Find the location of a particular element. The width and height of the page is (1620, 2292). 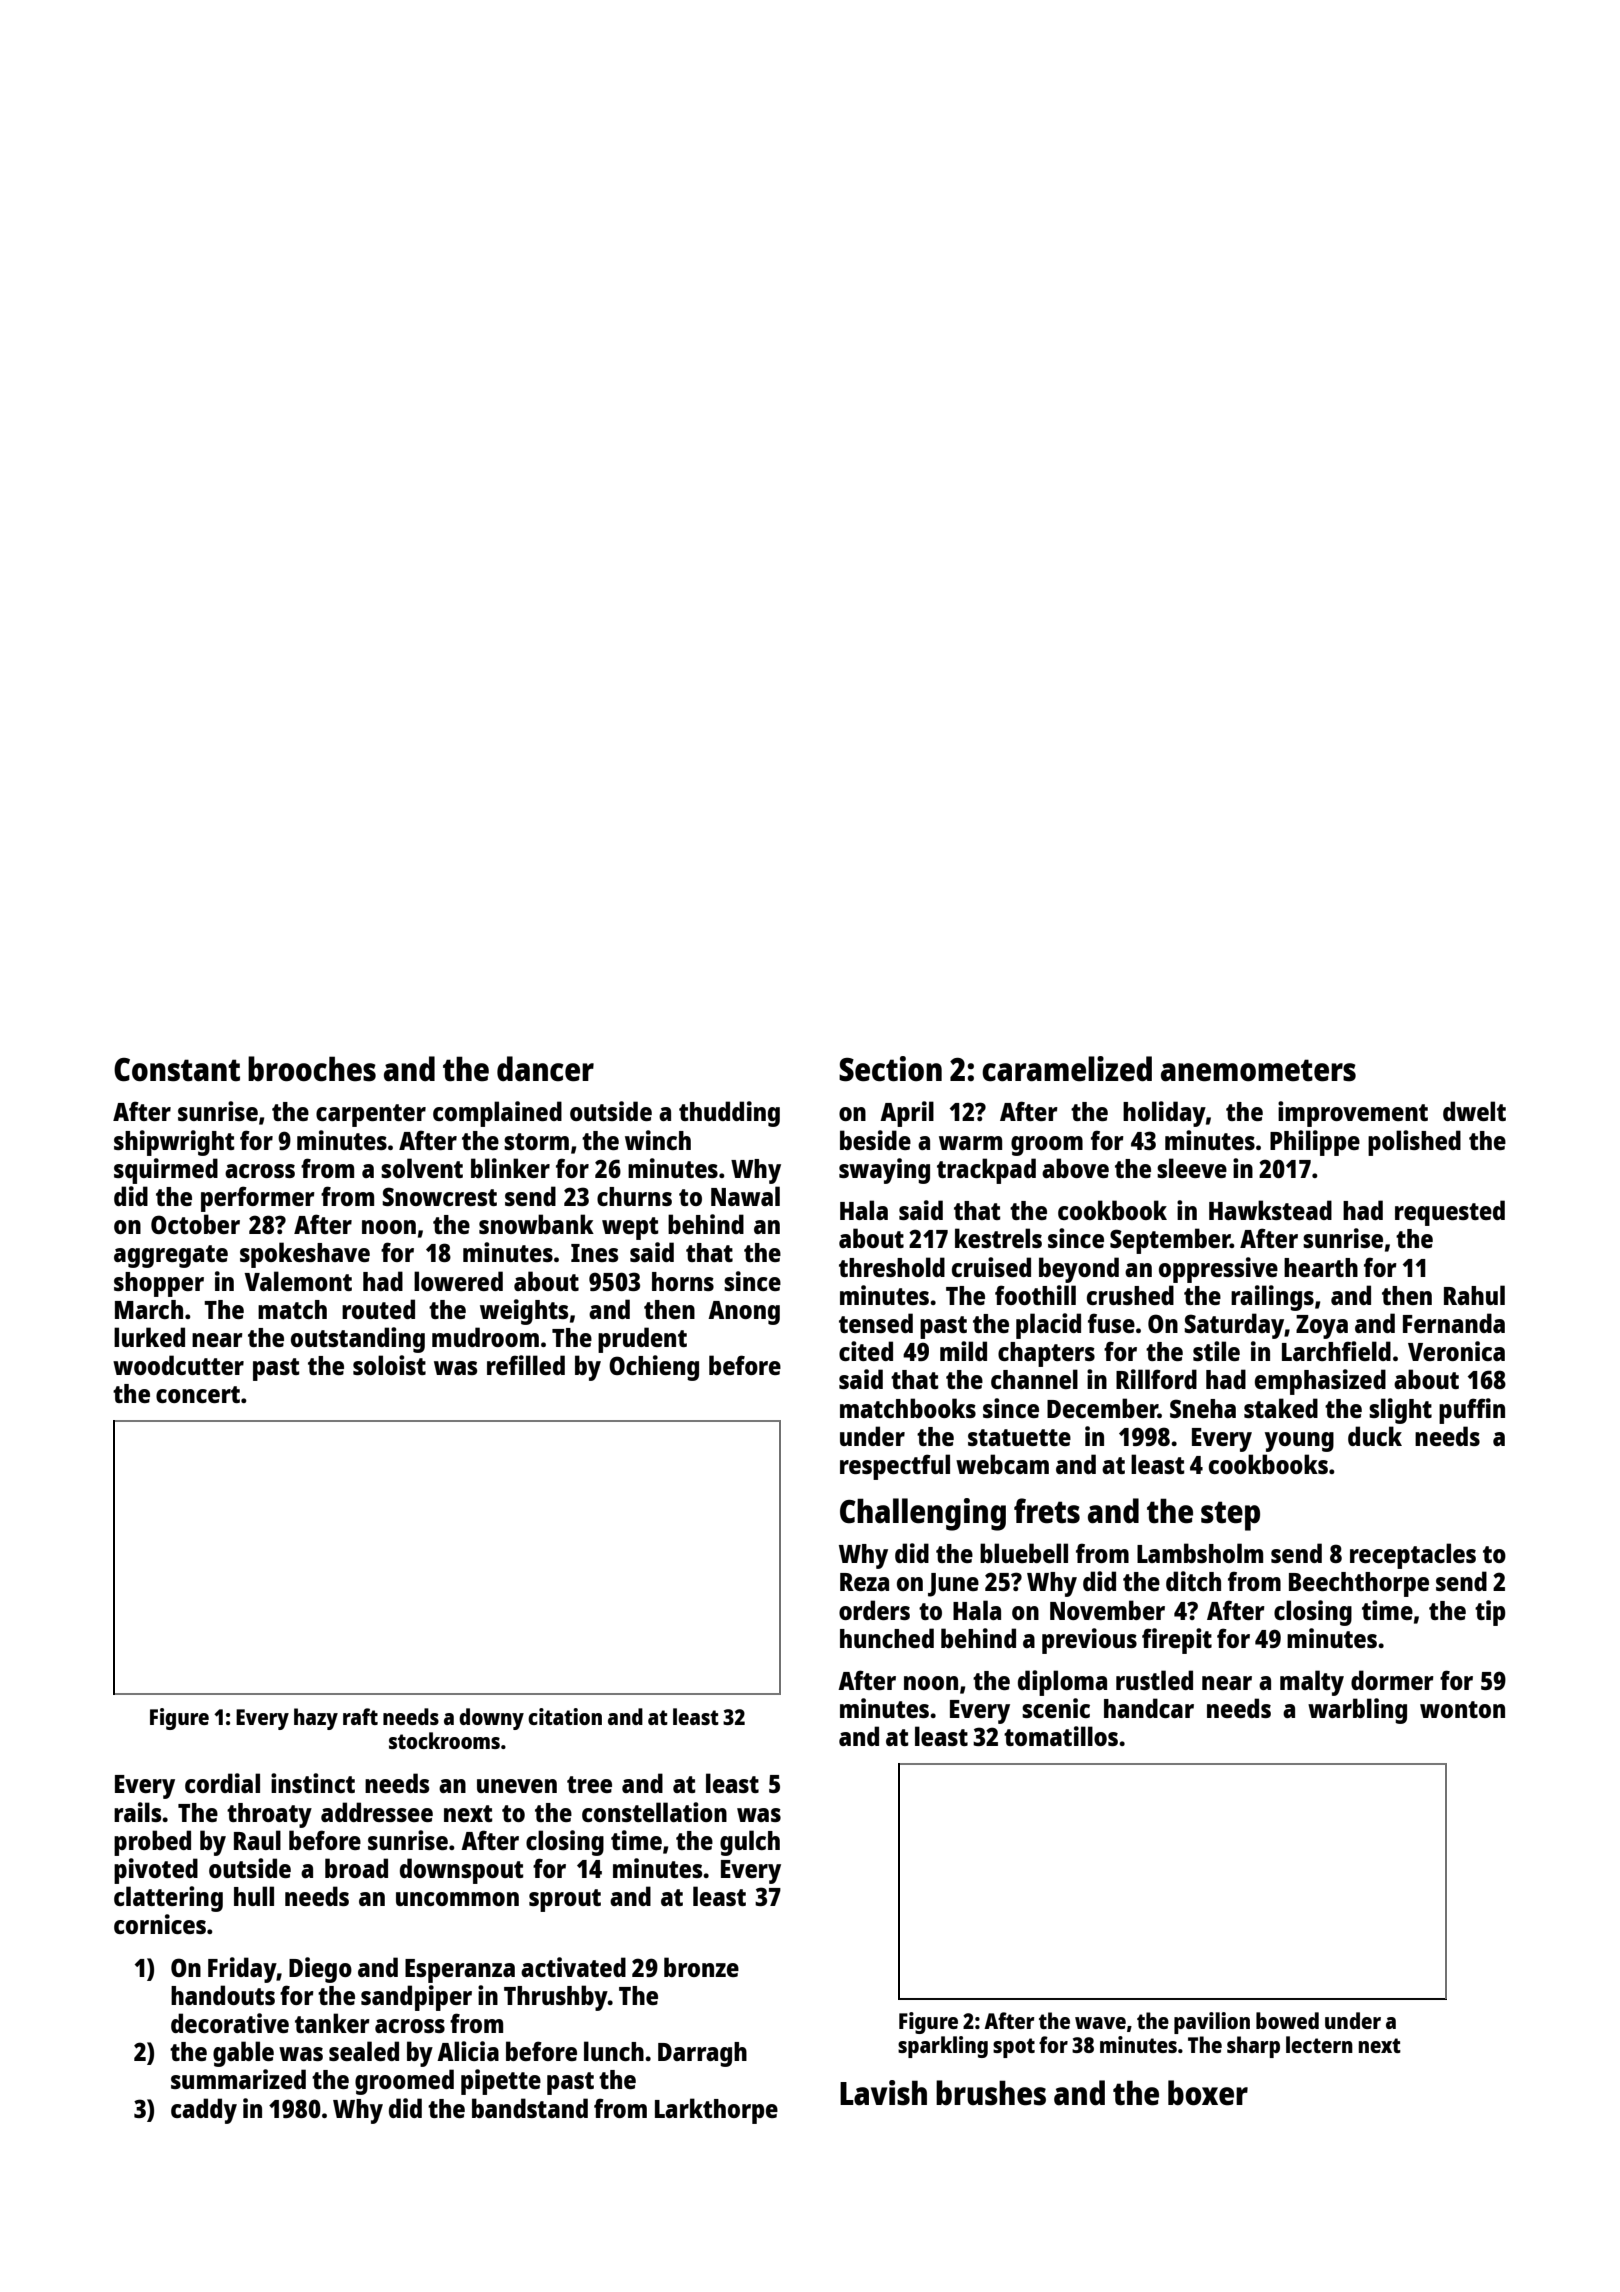

rails is located at coordinates (137, 1812).
